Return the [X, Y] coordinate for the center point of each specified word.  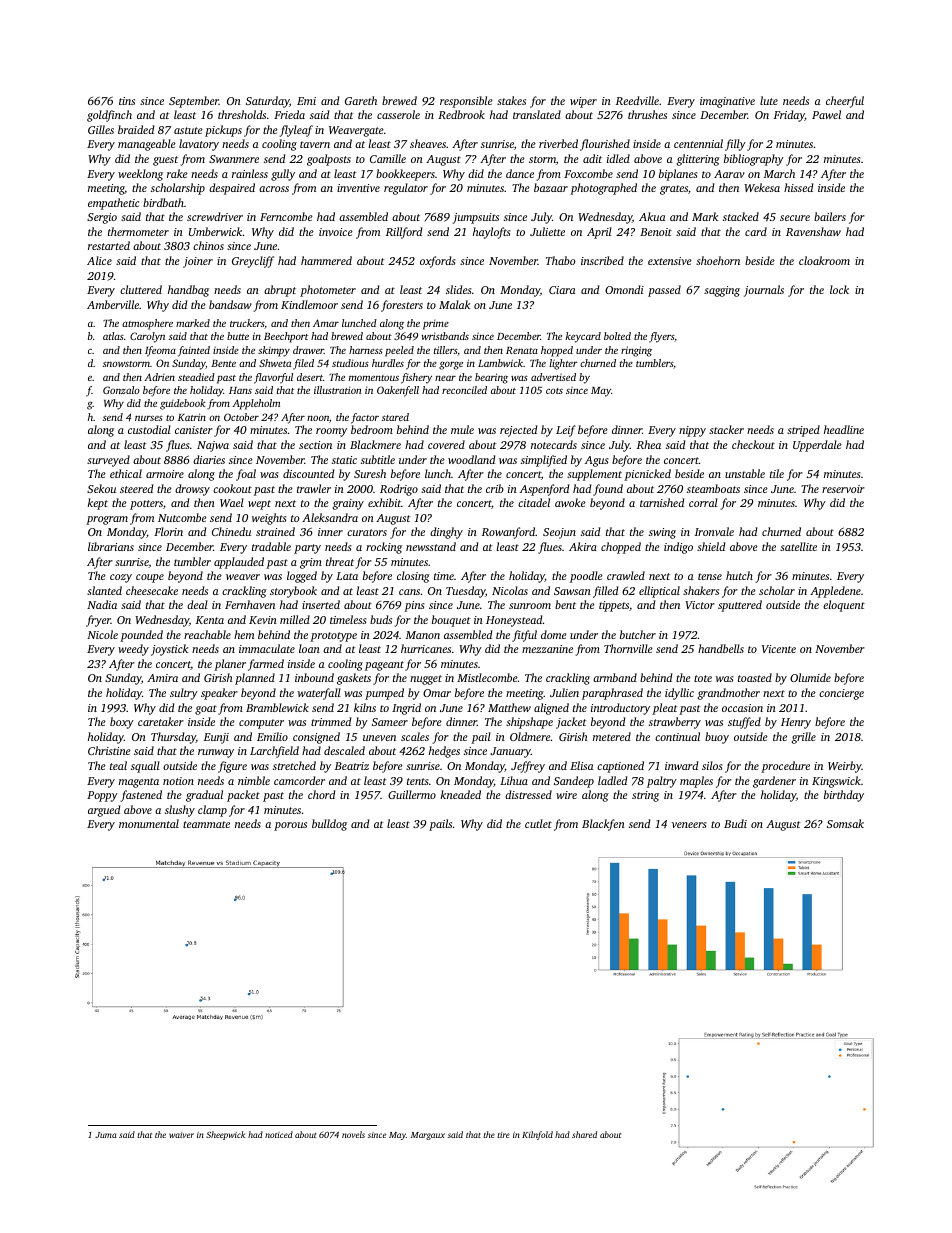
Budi [735, 823]
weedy [133, 650]
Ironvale [714, 531]
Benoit [656, 232]
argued [104, 811]
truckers [247, 324]
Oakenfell [398, 391]
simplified [544, 461]
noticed [279, 1134]
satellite [798, 546]
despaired [232, 189]
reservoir [843, 489]
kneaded [461, 794]
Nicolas [510, 590]
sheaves [428, 143]
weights [269, 519]
